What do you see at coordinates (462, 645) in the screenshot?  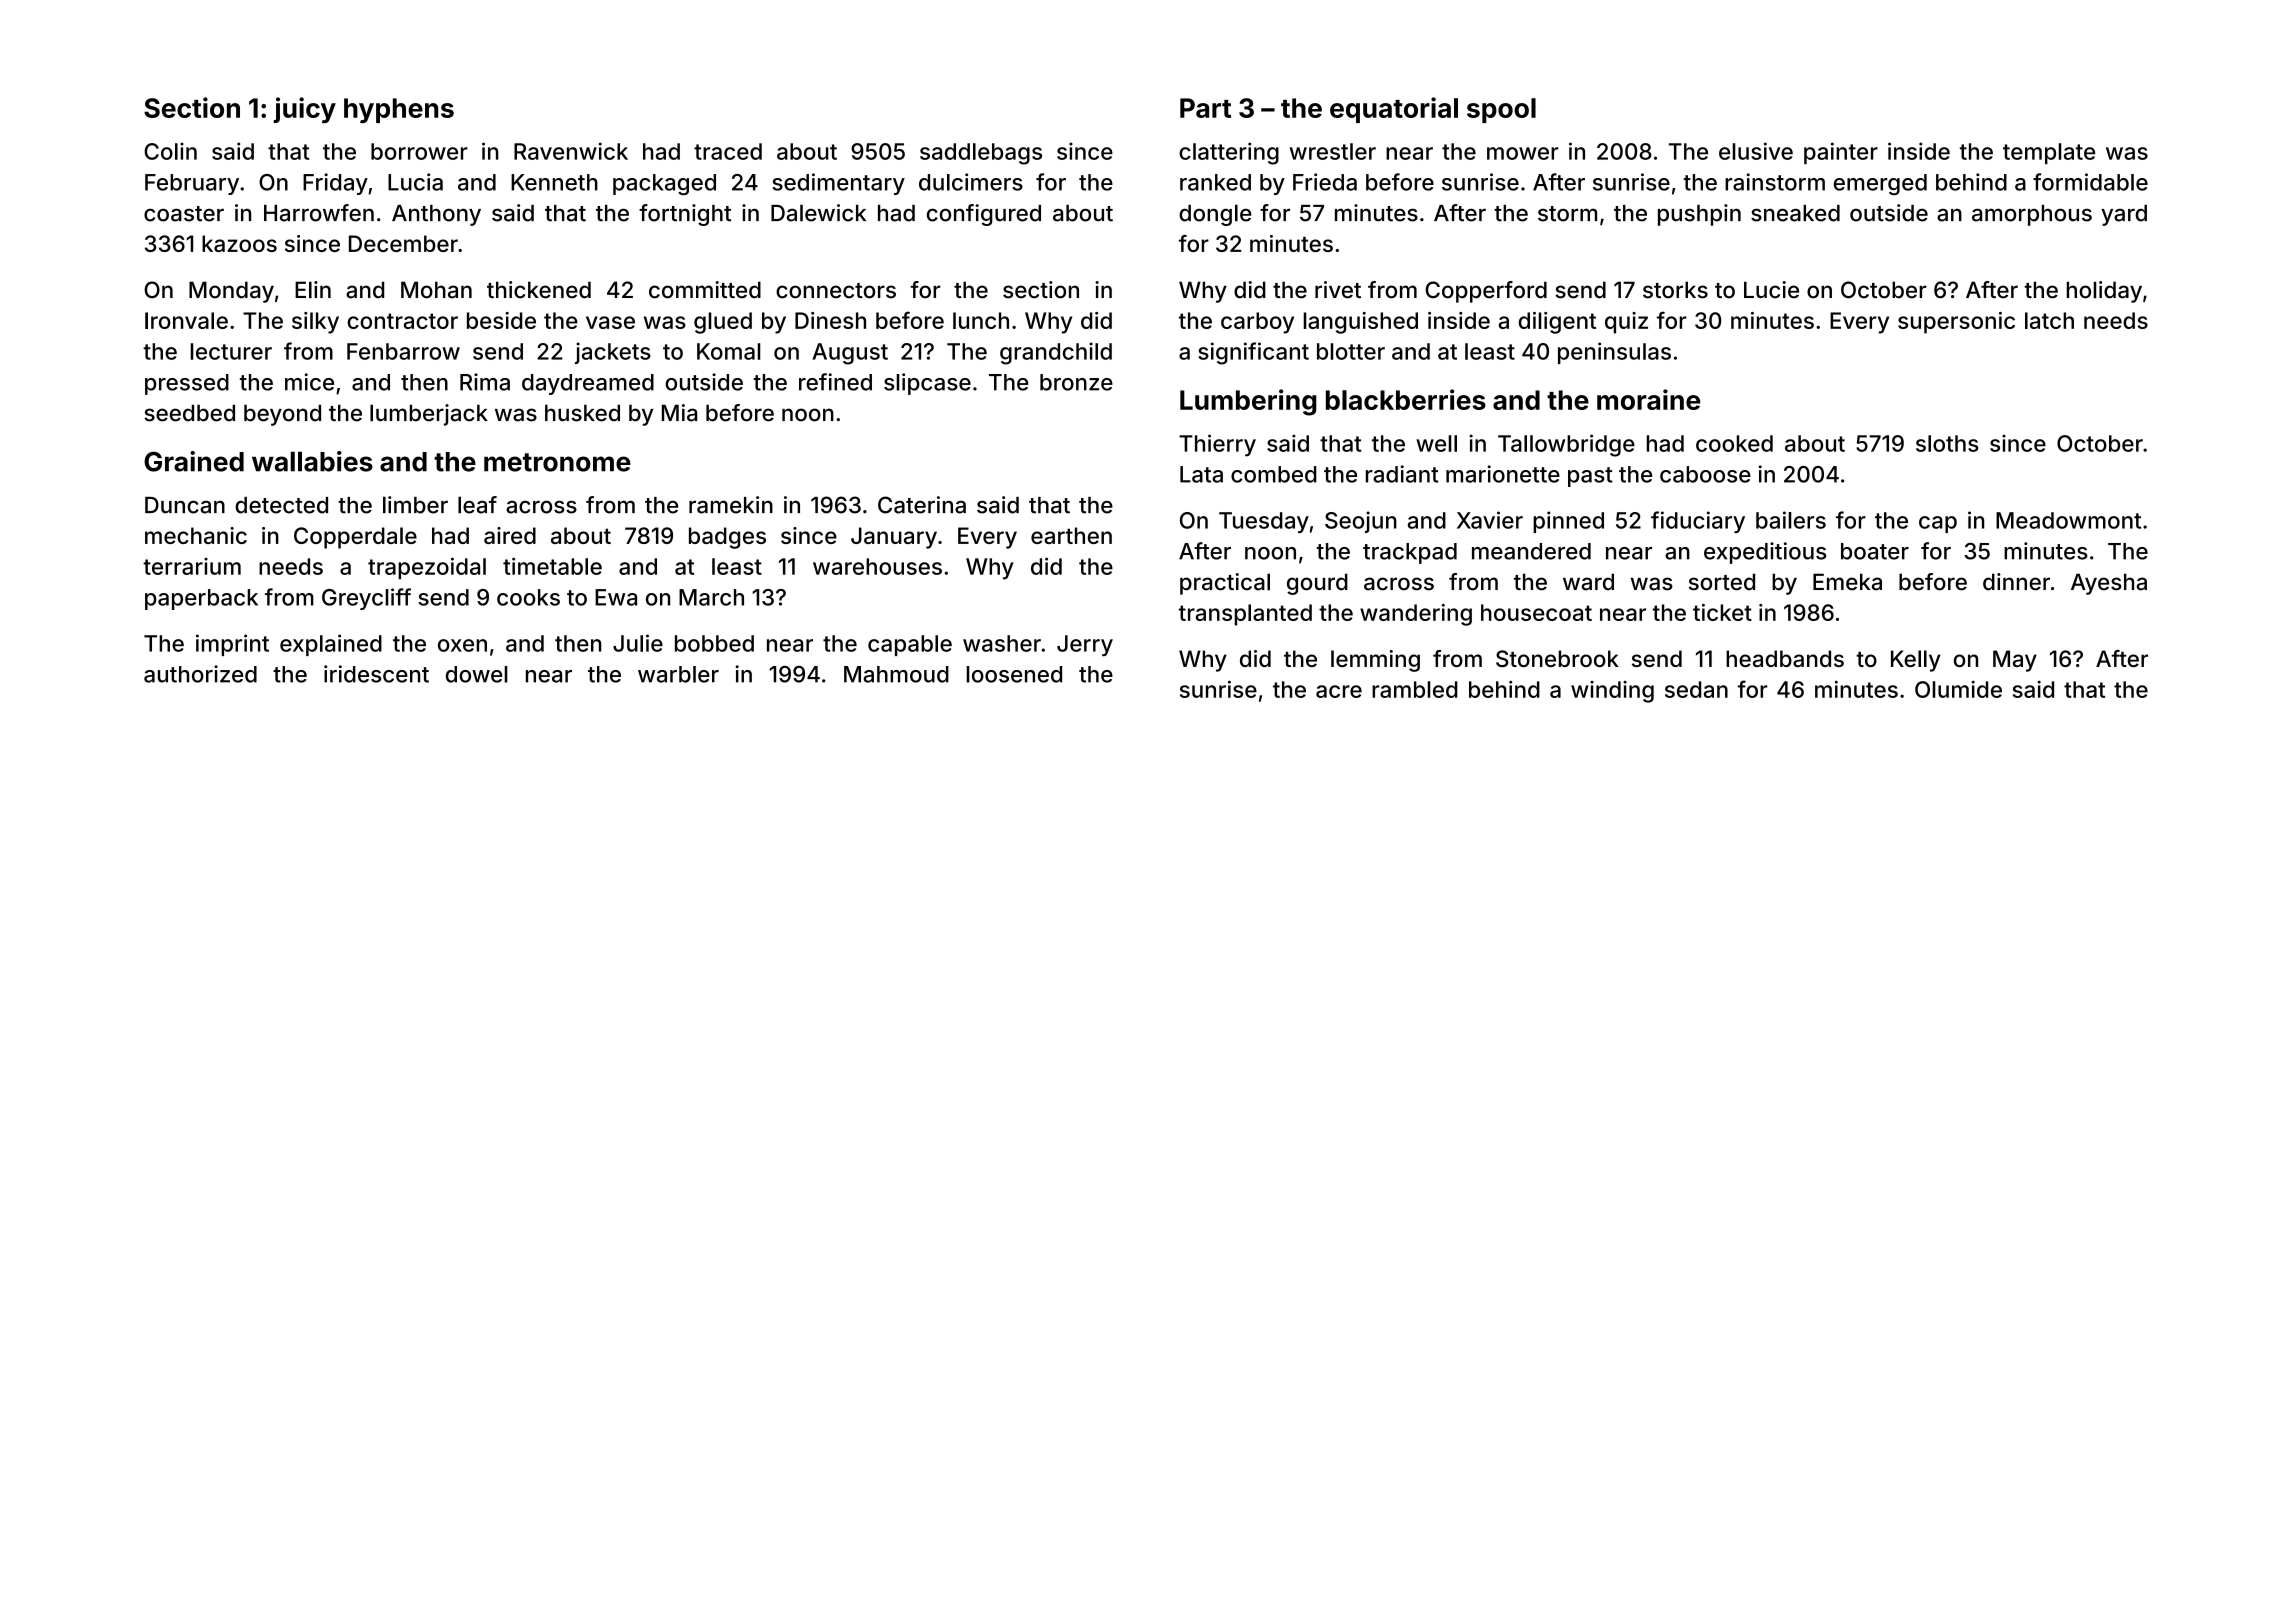 I see `oxen` at bounding box center [462, 645].
